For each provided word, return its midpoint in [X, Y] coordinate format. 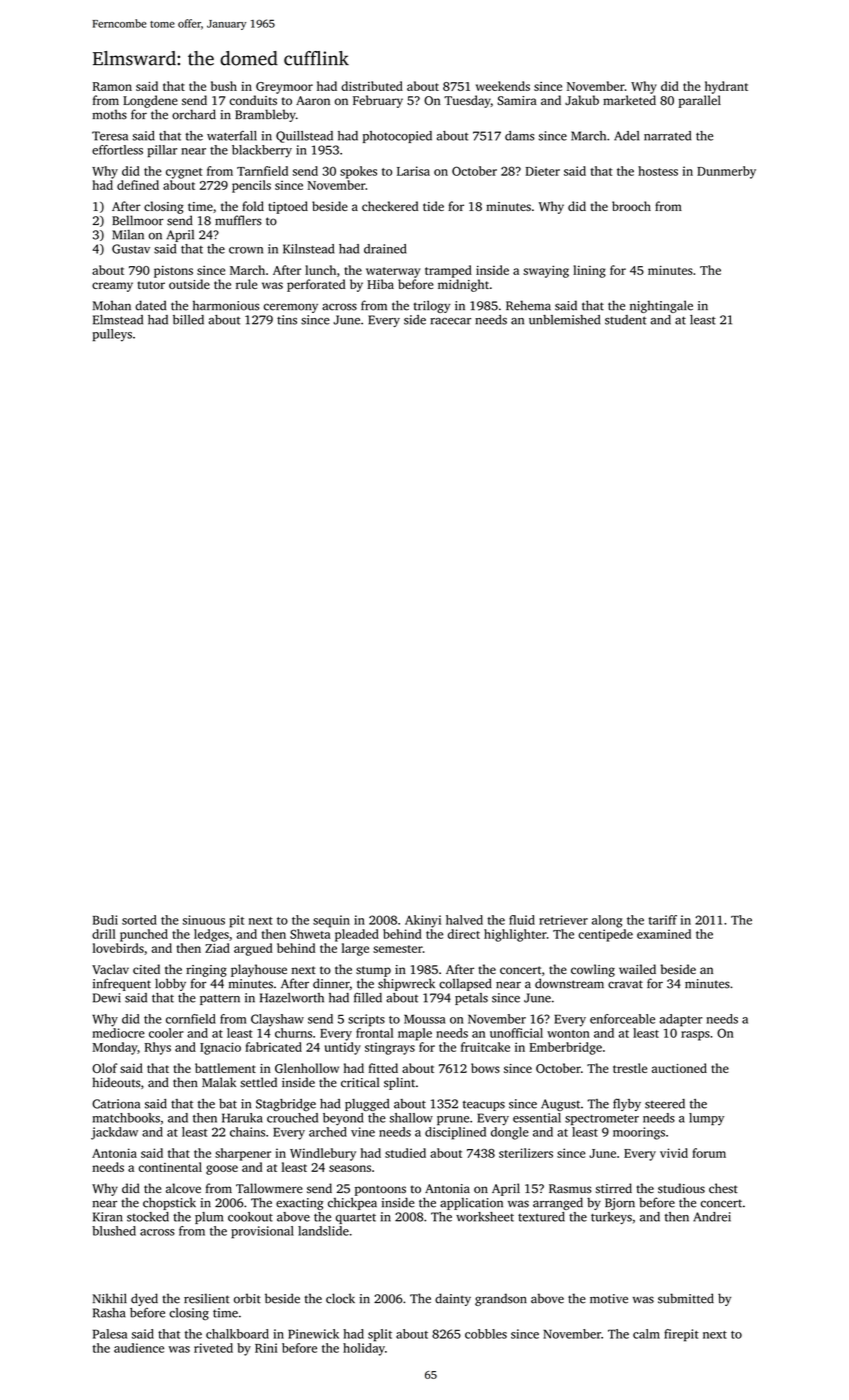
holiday [364, 1349]
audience [139, 1348]
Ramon [112, 86]
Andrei [712, 1217]
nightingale [661, 306]
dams [520, 136]
